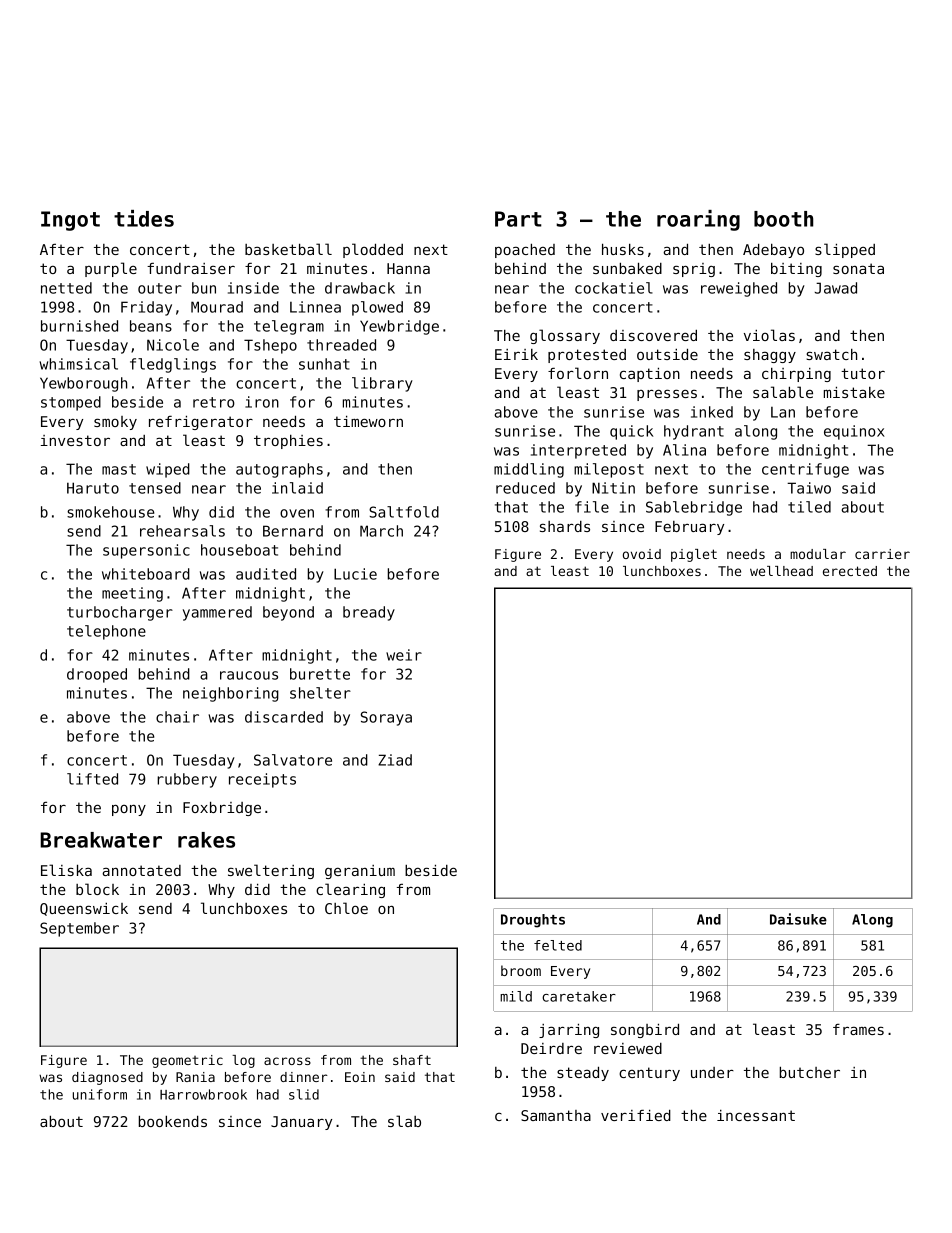  What do you see at coordinates (684, 450) in the screenshot?
I see `Alina` at bounding box center [684, 450].
